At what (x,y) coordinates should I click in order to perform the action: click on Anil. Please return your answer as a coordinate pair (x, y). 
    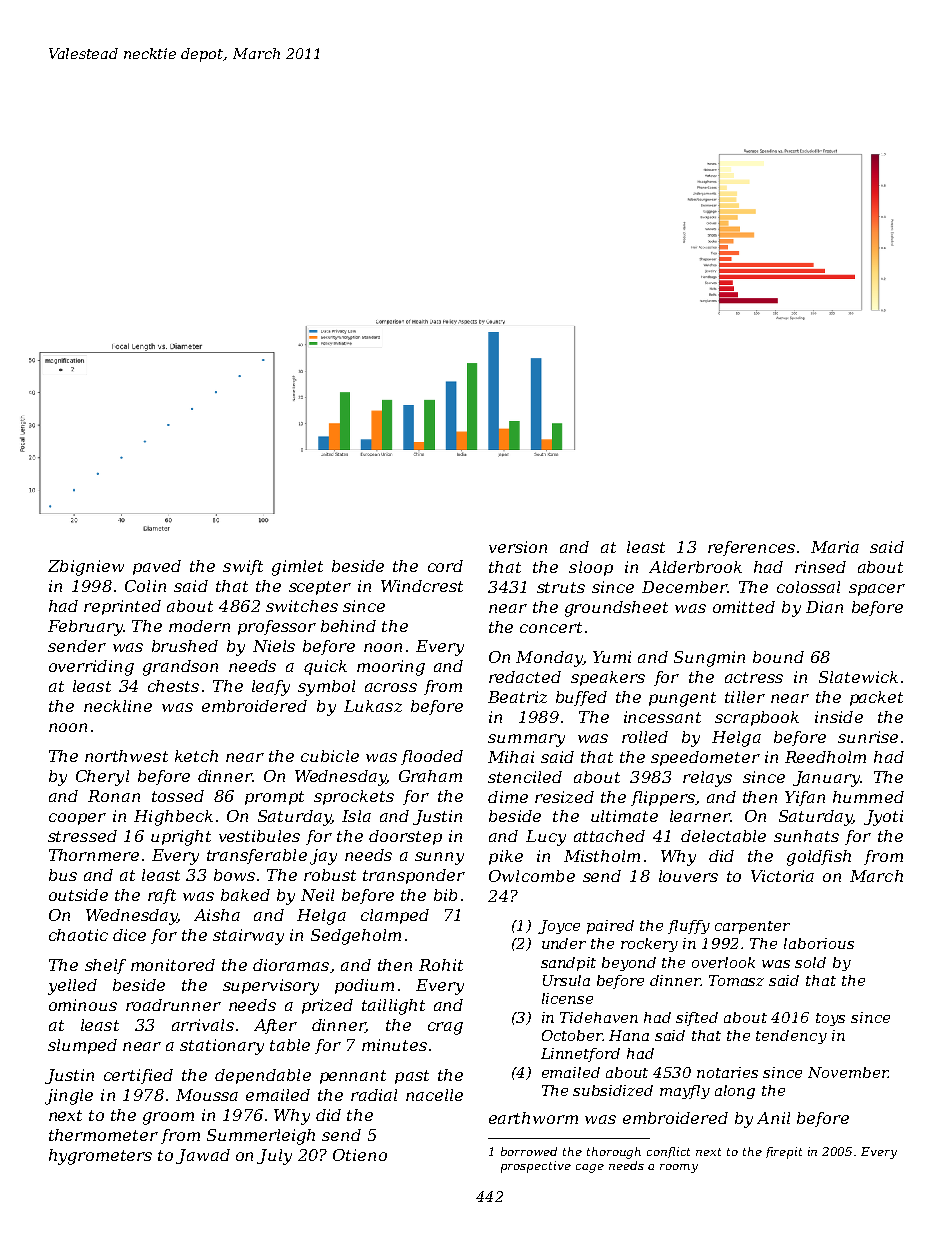
    Looking at the image, I should click on (773, 1118).
